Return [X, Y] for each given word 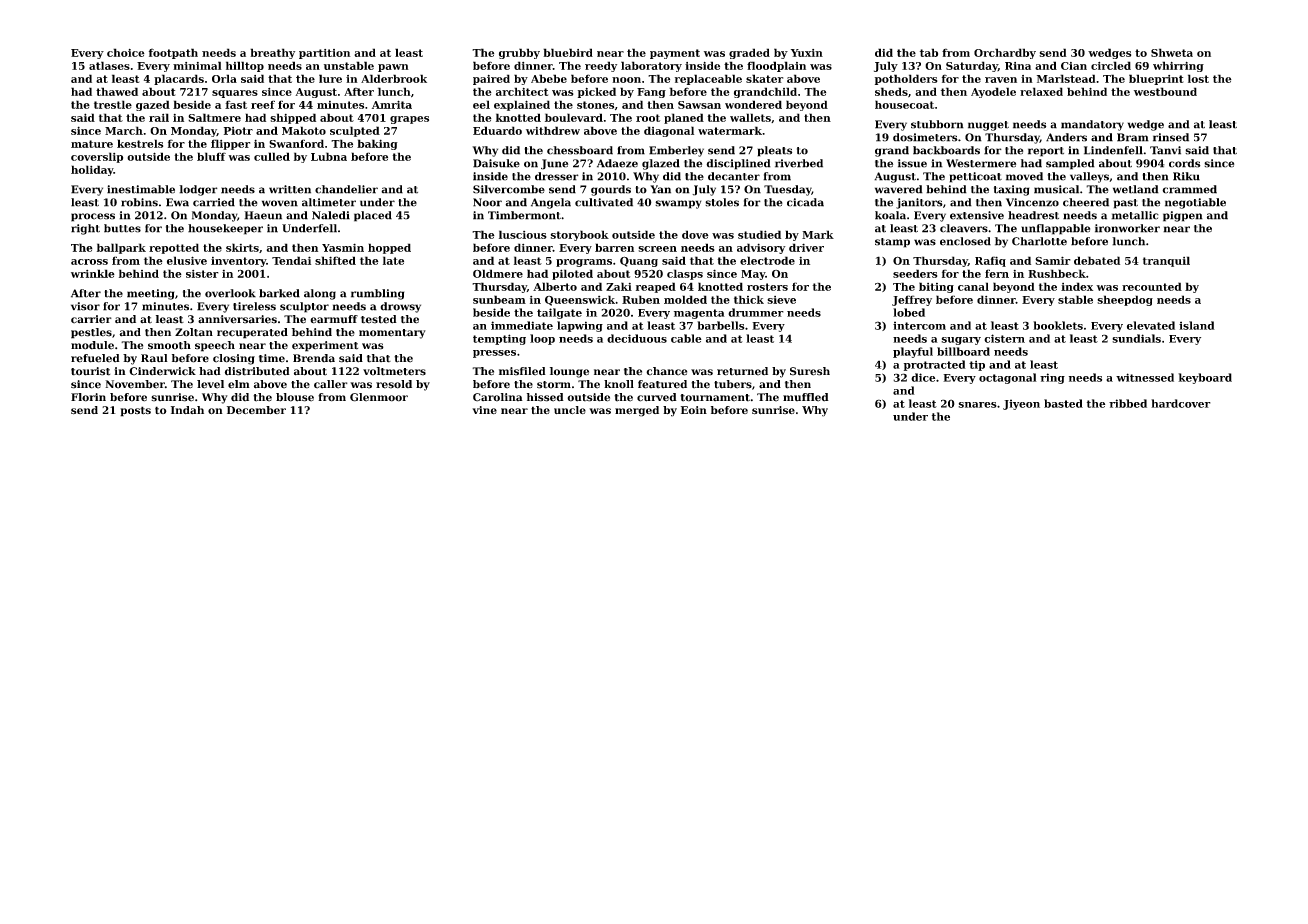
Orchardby [1005, 53]
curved [657, 397]
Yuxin [807, 53]
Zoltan [194, 332]
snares [977, 405]
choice [126, 52]
